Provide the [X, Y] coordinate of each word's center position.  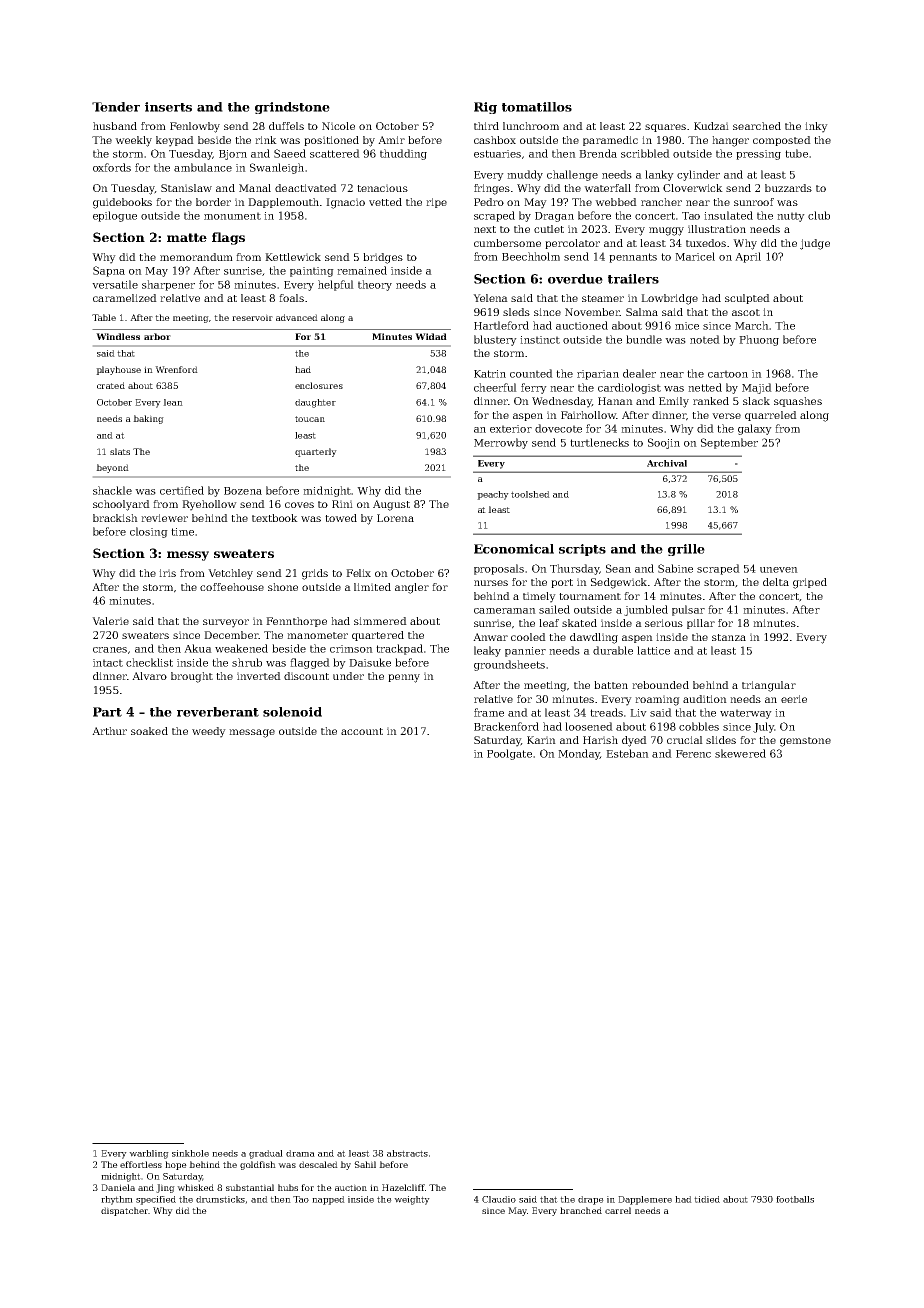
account [362, 731]
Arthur [109, 731]
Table [104, 317]
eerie [794, 699]
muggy [666, 231]
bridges [383, 258]
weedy [209, 732]
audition [705, 699]
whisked [195, 1187]
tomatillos [537, 107]
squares [665, 128]
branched [581, 1210]
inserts [168, 107]
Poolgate [509, 754]
